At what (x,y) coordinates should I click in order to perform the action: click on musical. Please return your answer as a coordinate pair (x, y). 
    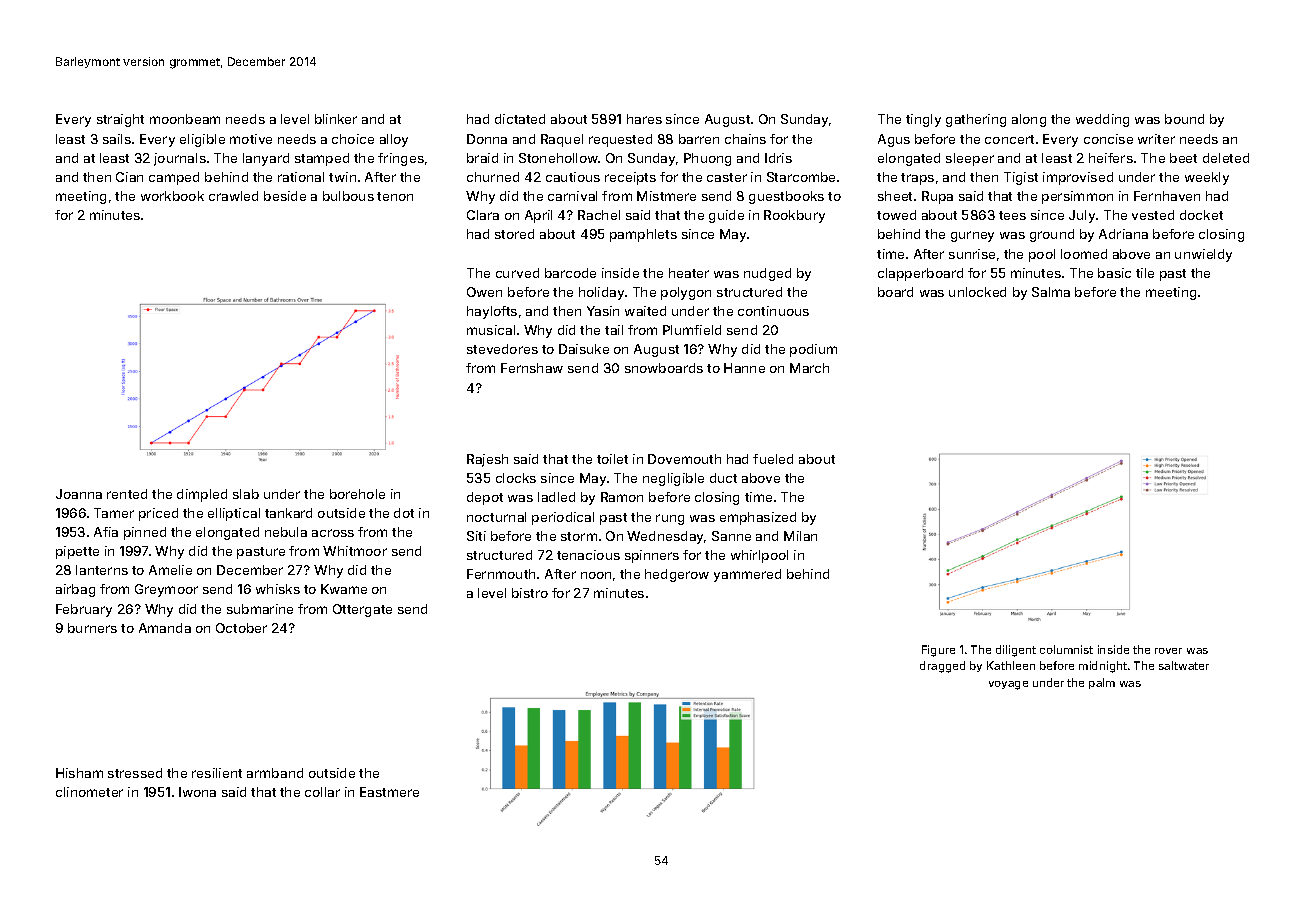
    Looking at the image, I should click on (491, 330).
